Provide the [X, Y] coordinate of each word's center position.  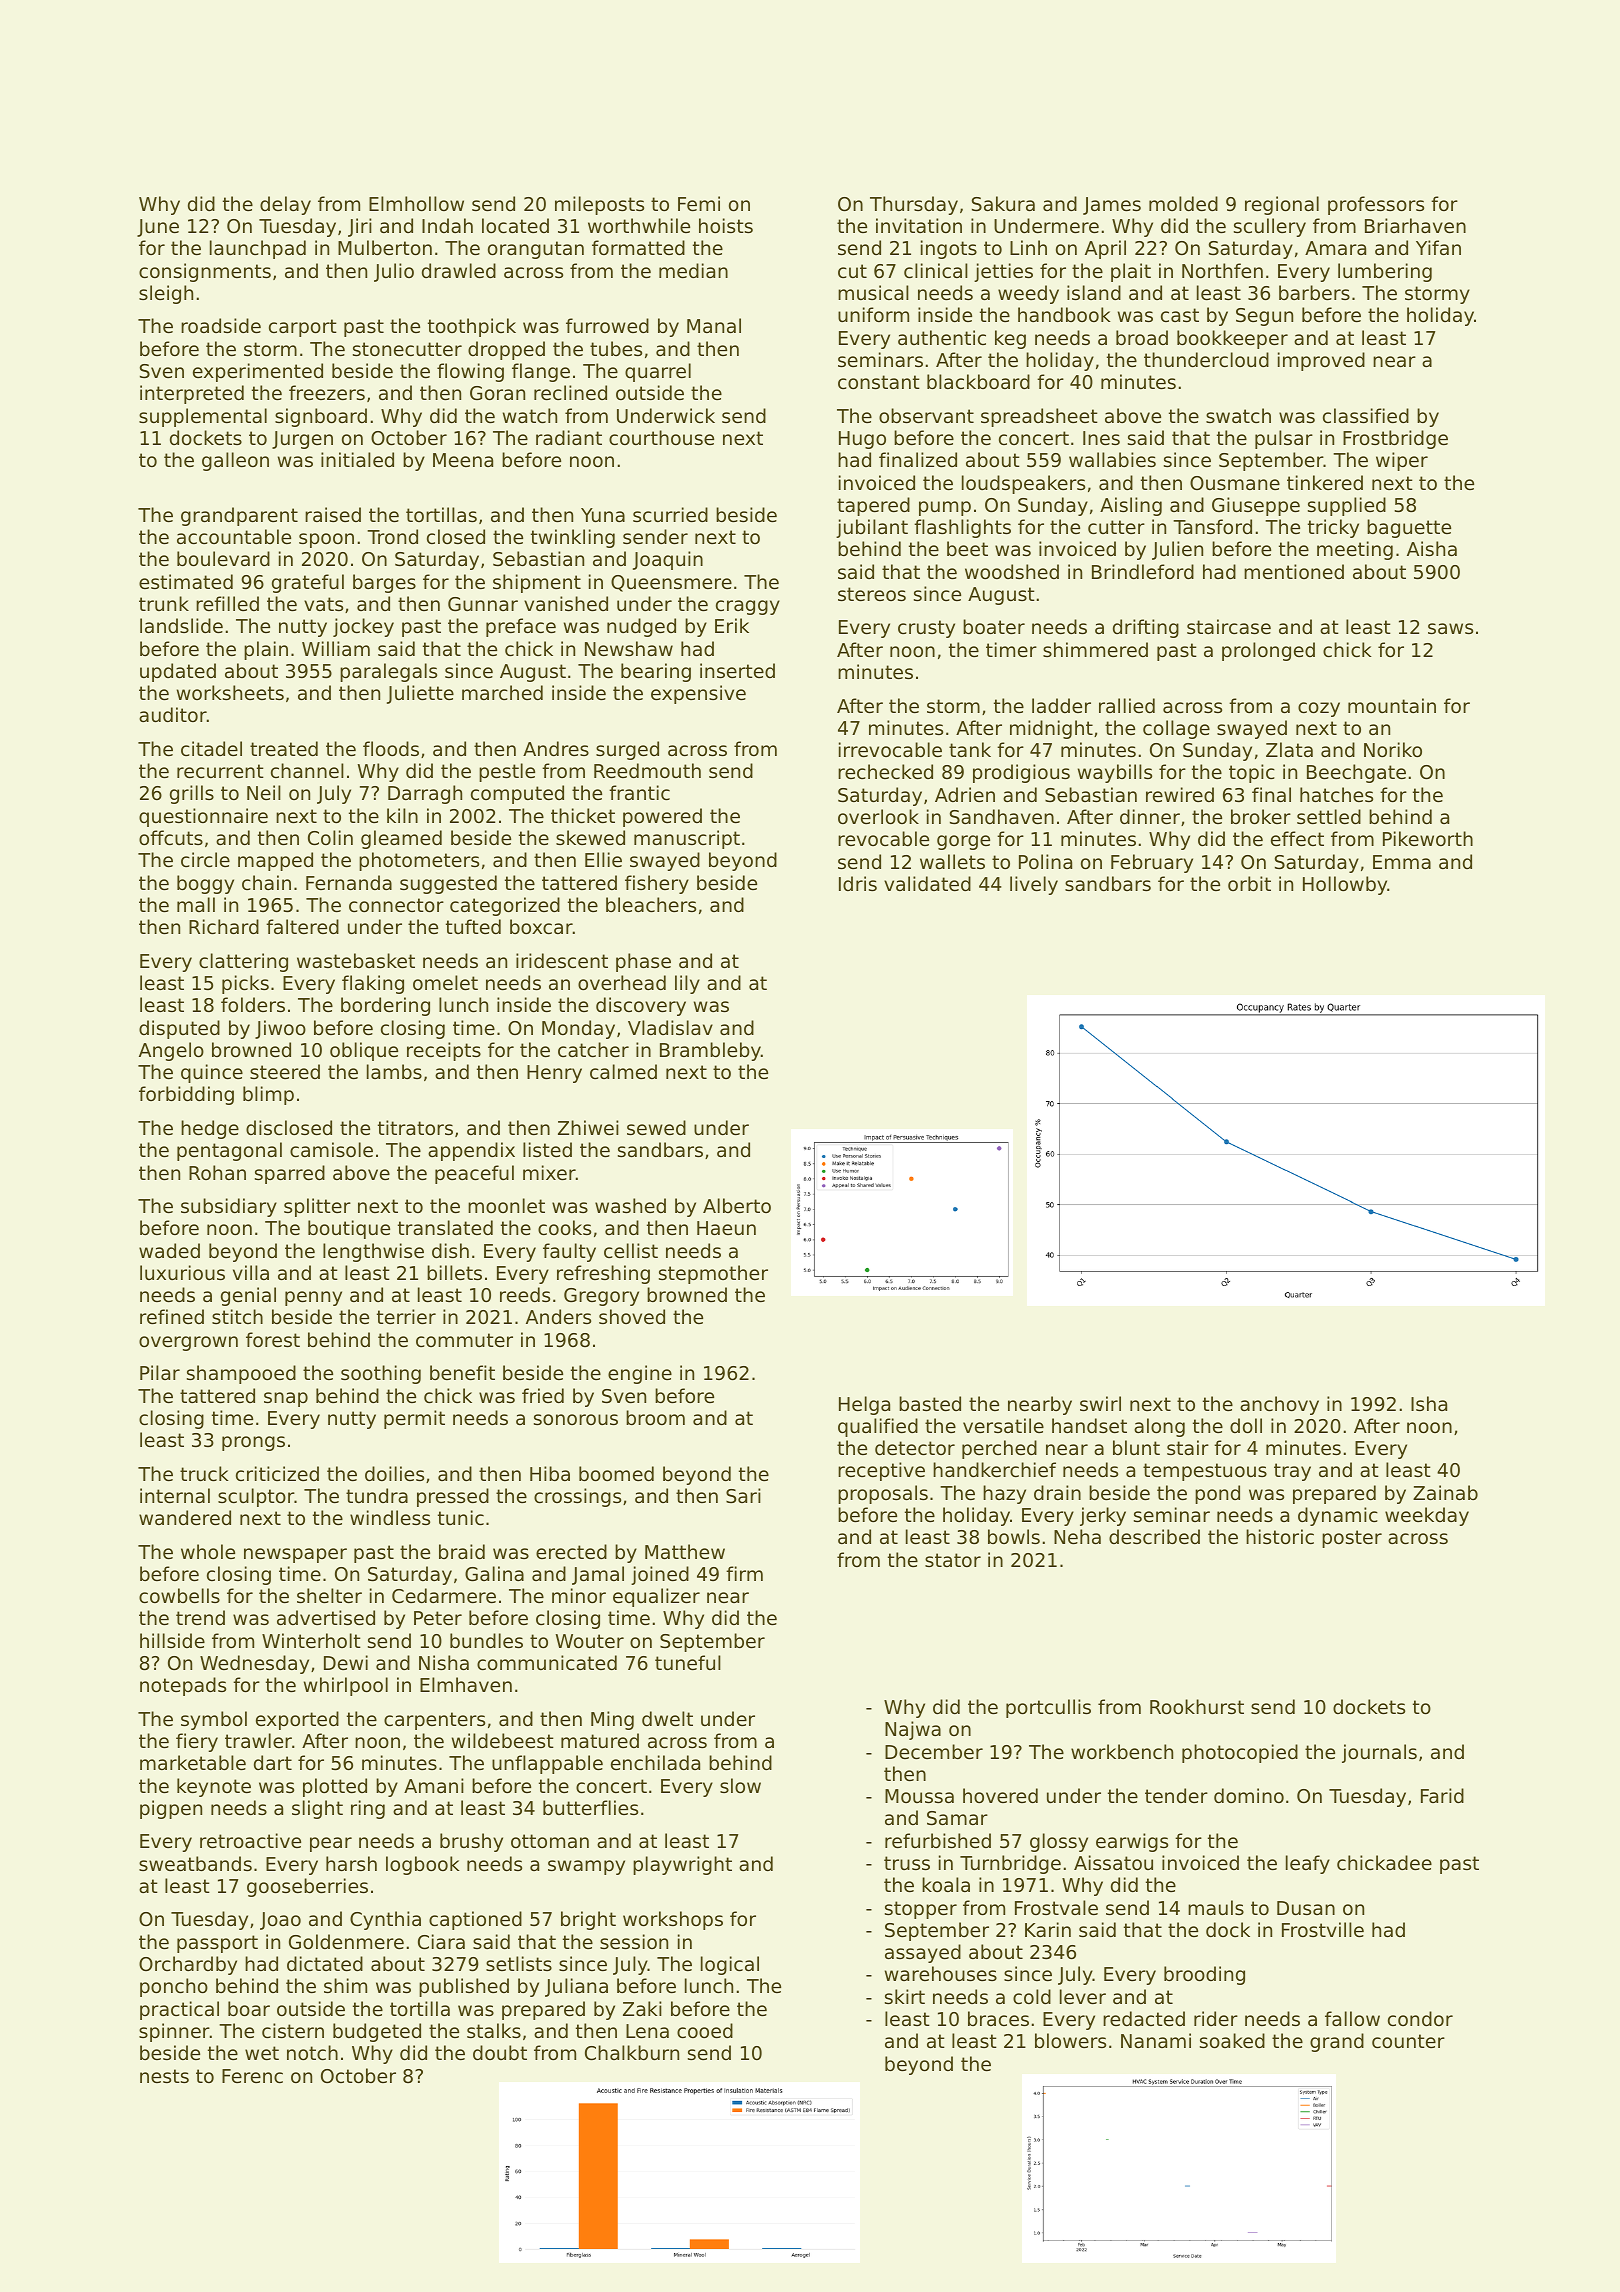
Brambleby [710, 1051]
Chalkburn [632, 2053]
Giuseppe [1256, 506]
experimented [258, 372]
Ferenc [252, 2076]
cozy [1319, 709]
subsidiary [229, 1207]
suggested [448, 884]
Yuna [603, 515]
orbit [1249, 883]
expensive [698, 694]
